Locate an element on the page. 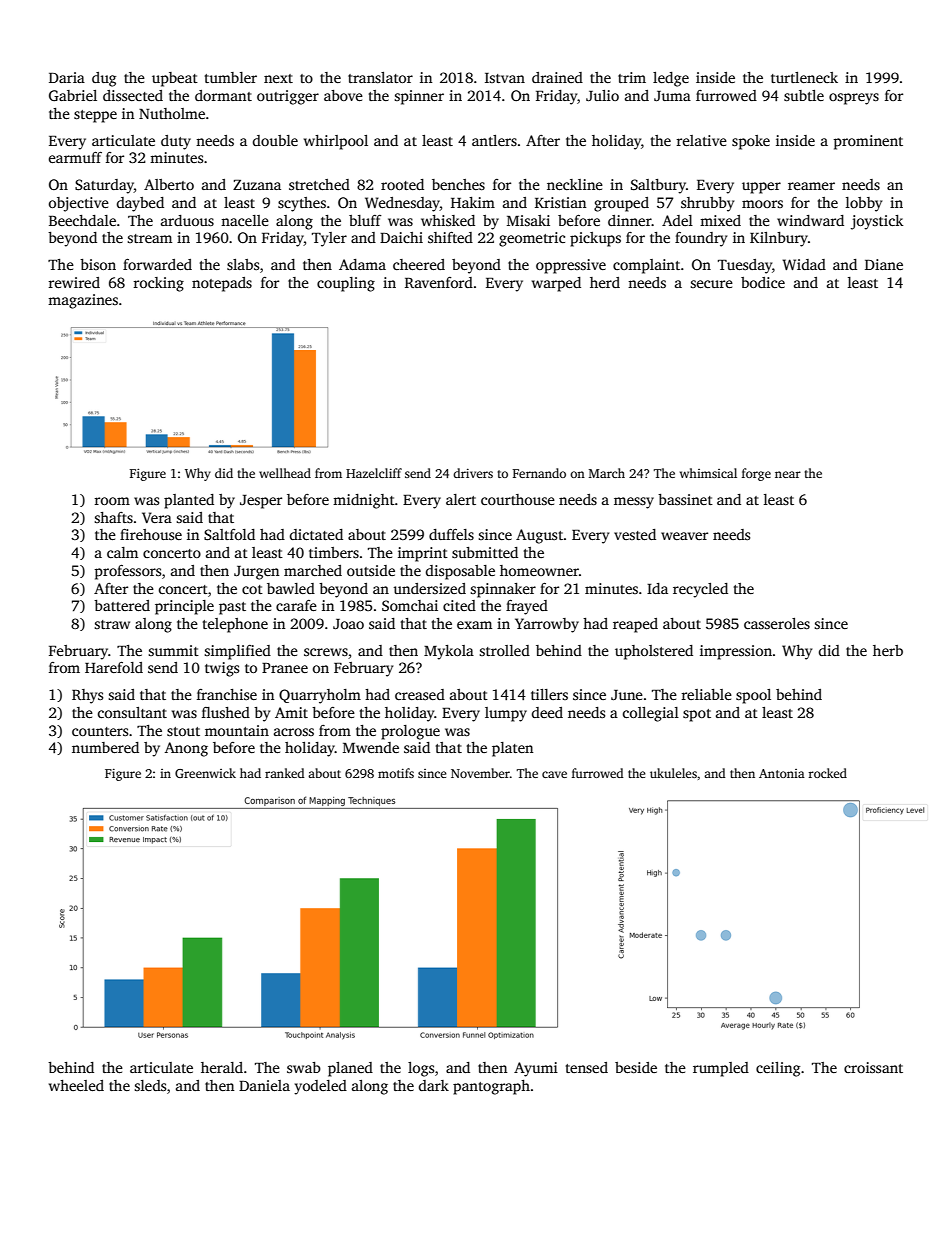  relative is located at coordinates (701, 140).
